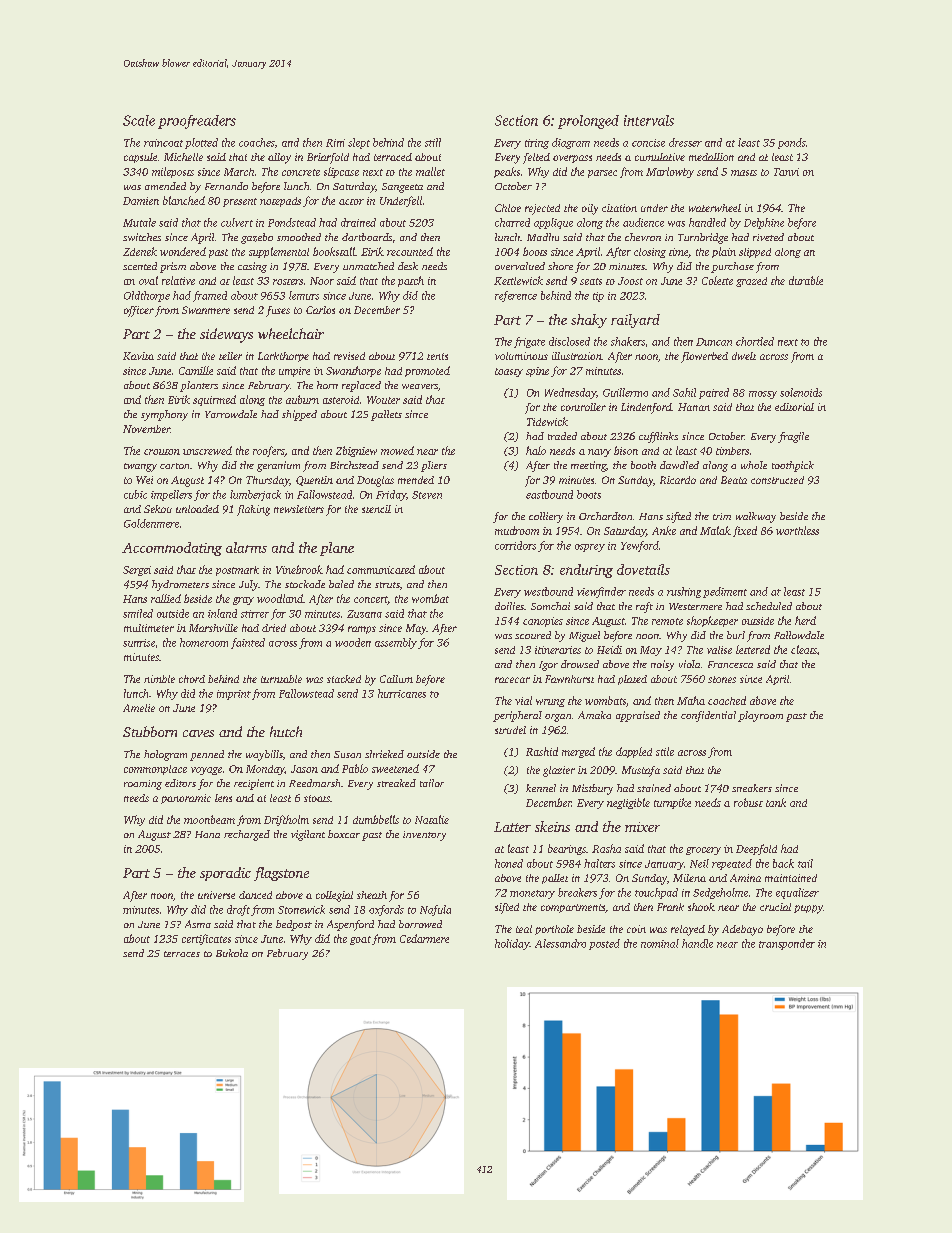  Describe the element at coordinates (541, 788) in the screenshot. I see `kennel` at that location.
